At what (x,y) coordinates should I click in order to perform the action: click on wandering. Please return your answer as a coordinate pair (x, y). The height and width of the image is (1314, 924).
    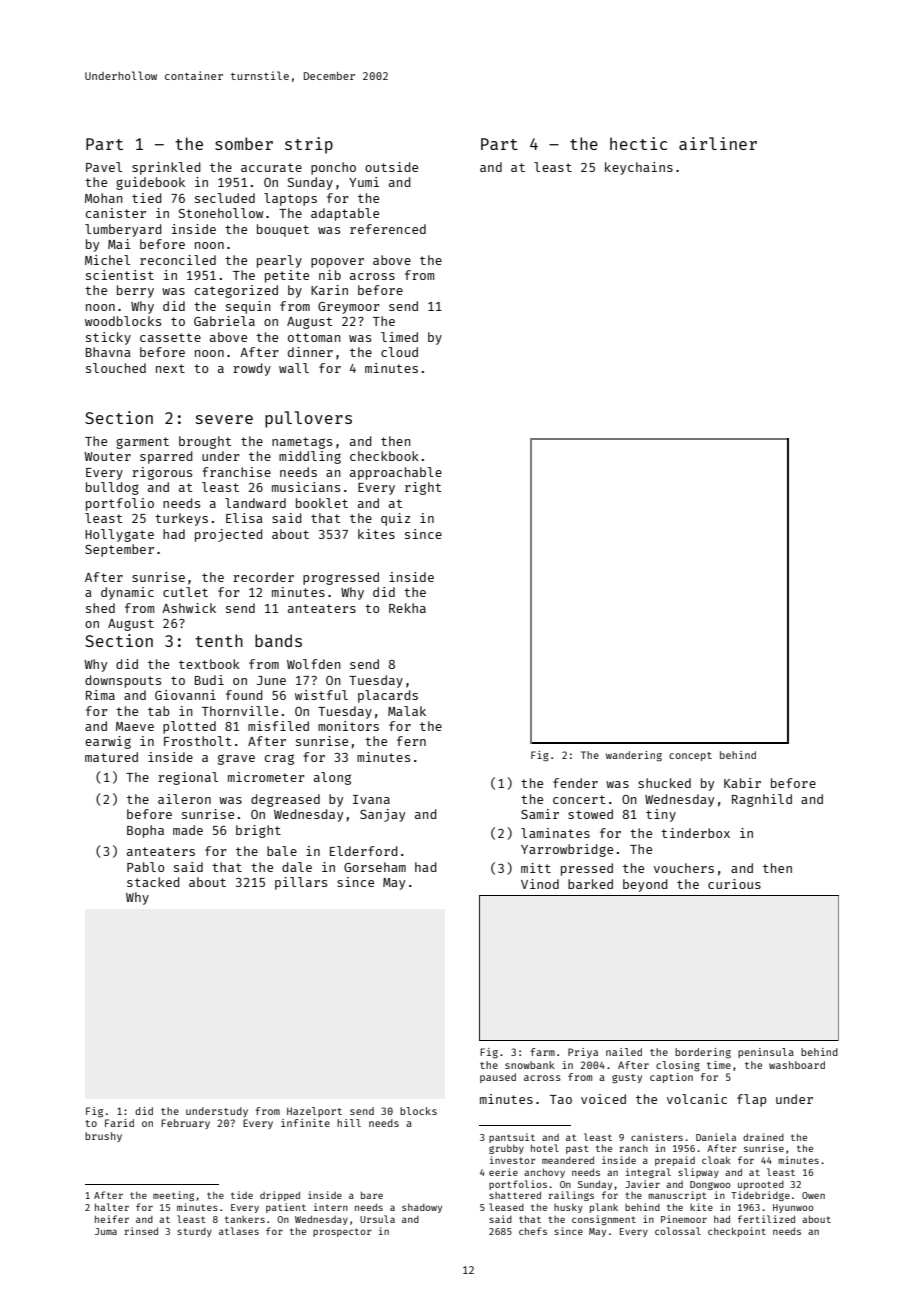
    Looking at the image, I should click on (634, 756).
